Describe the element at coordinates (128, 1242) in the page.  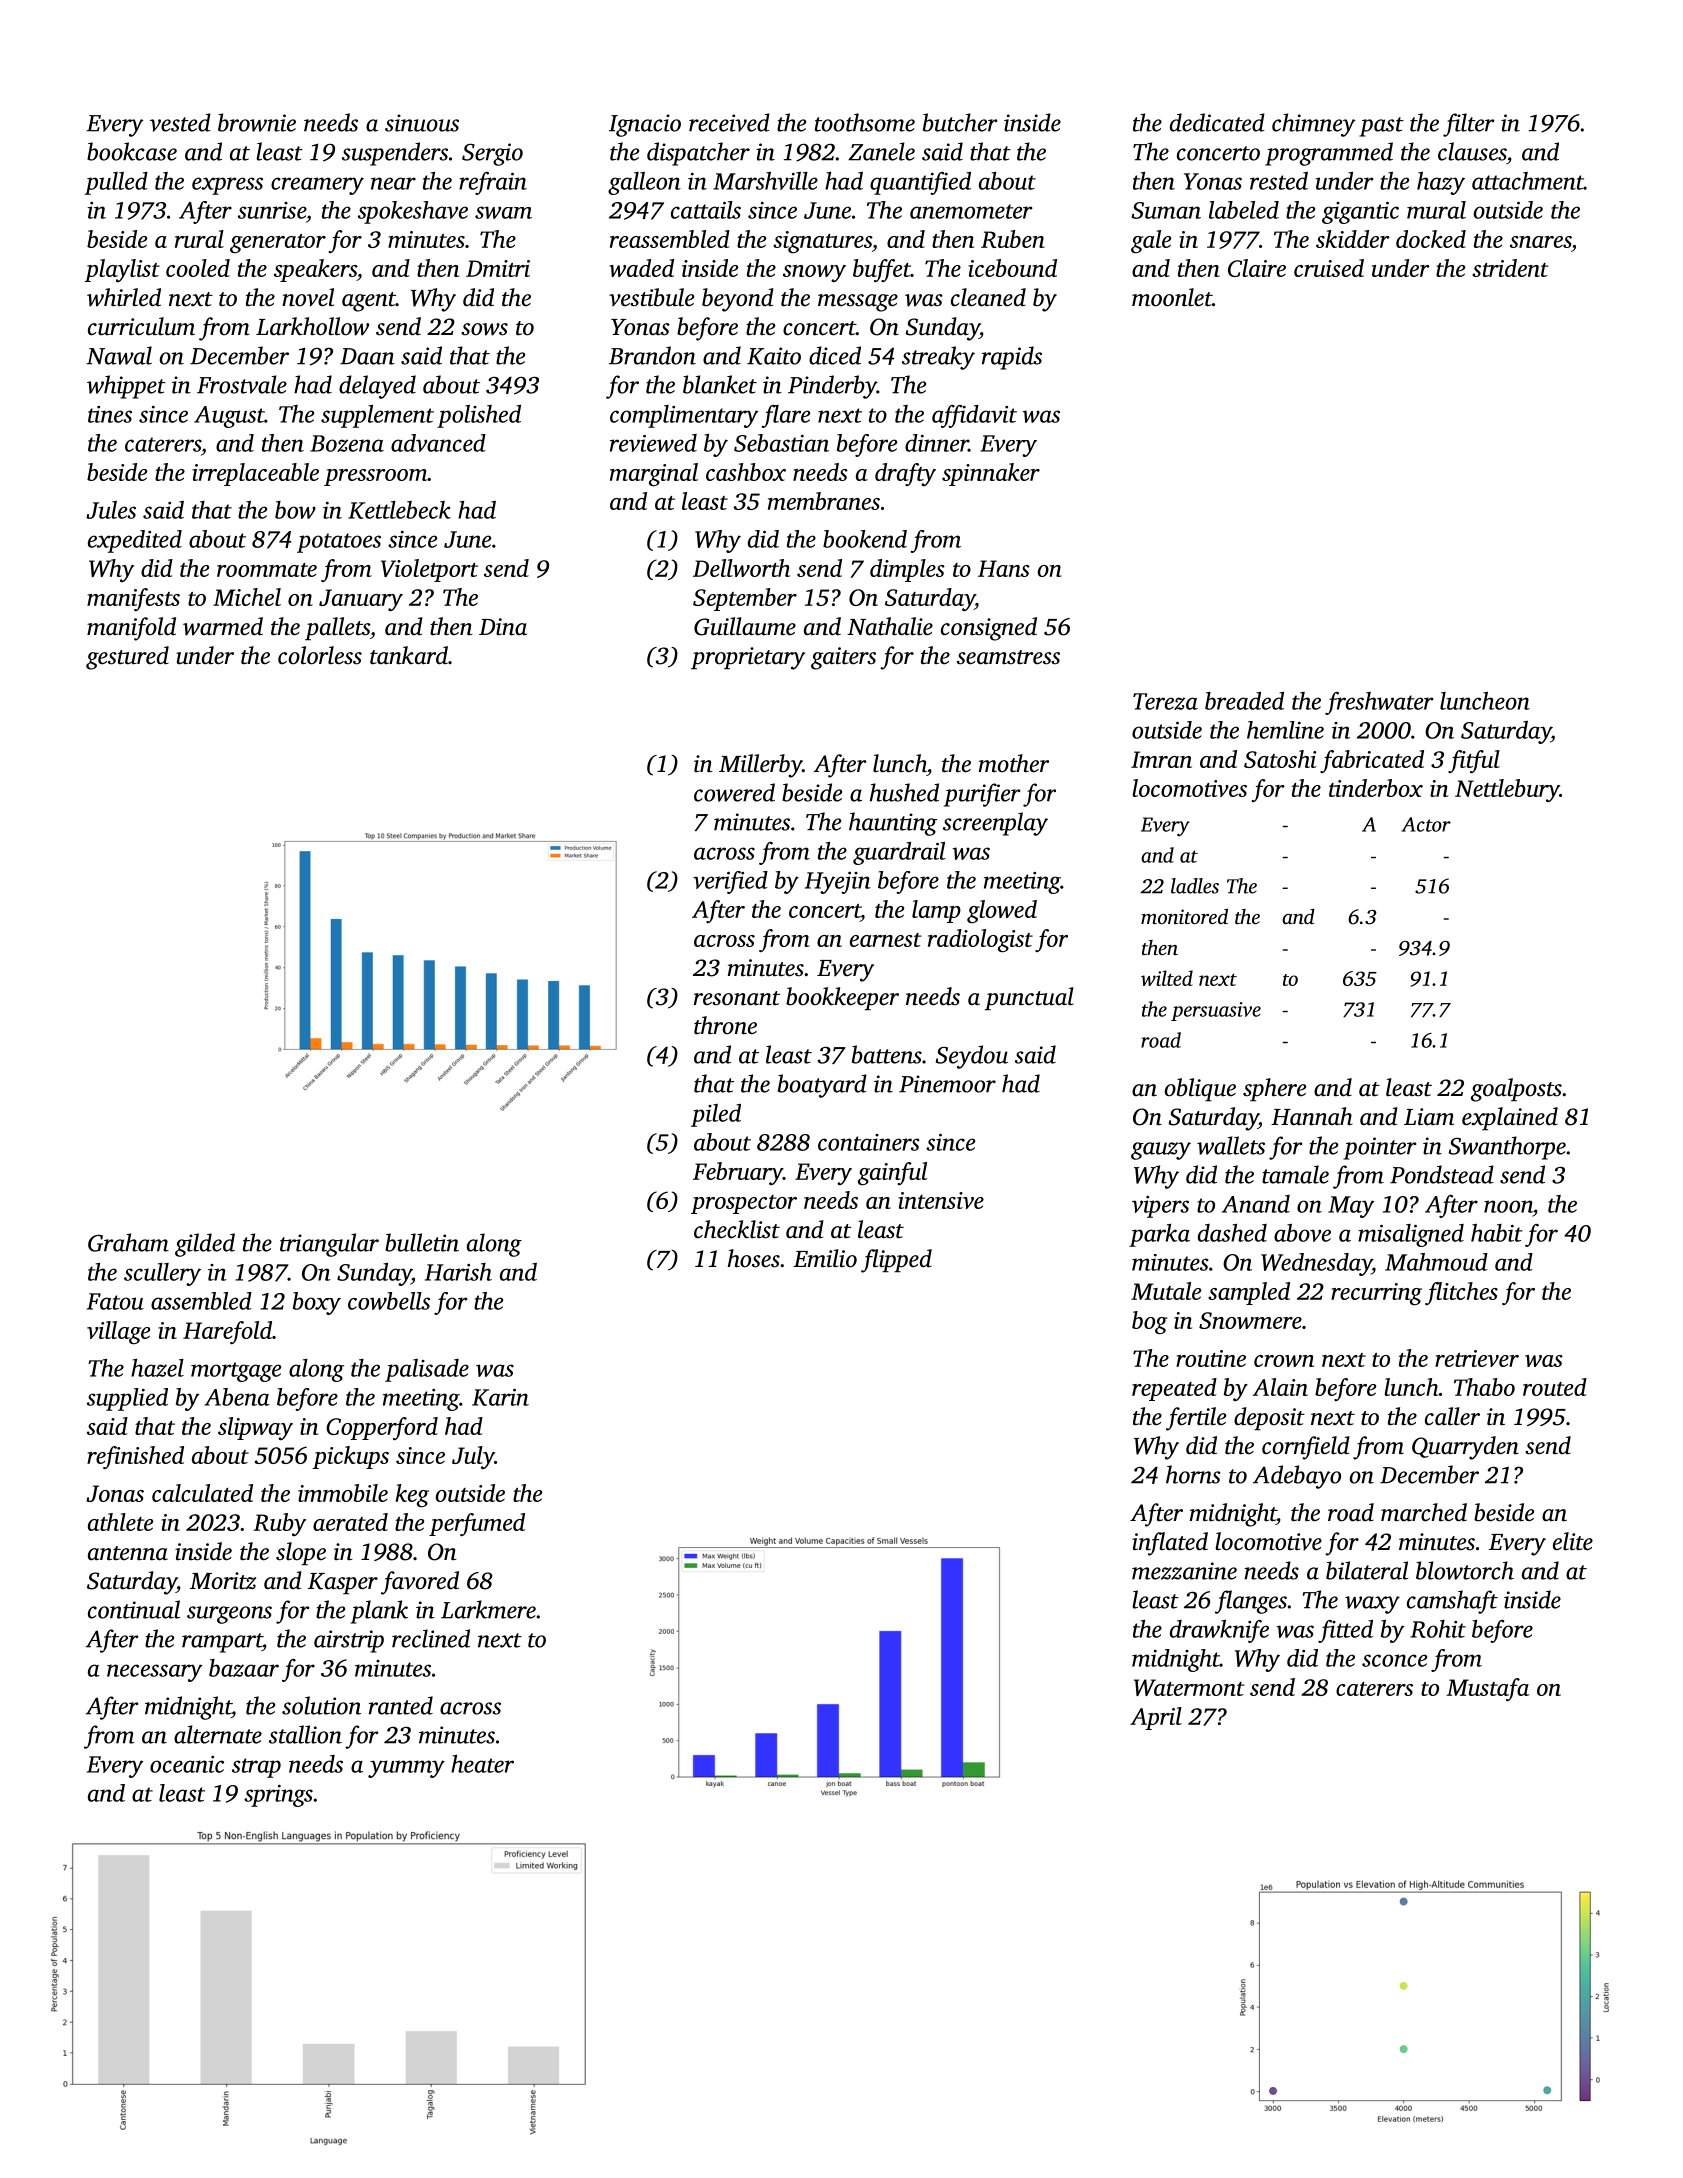
I see `Graham` at that location.
